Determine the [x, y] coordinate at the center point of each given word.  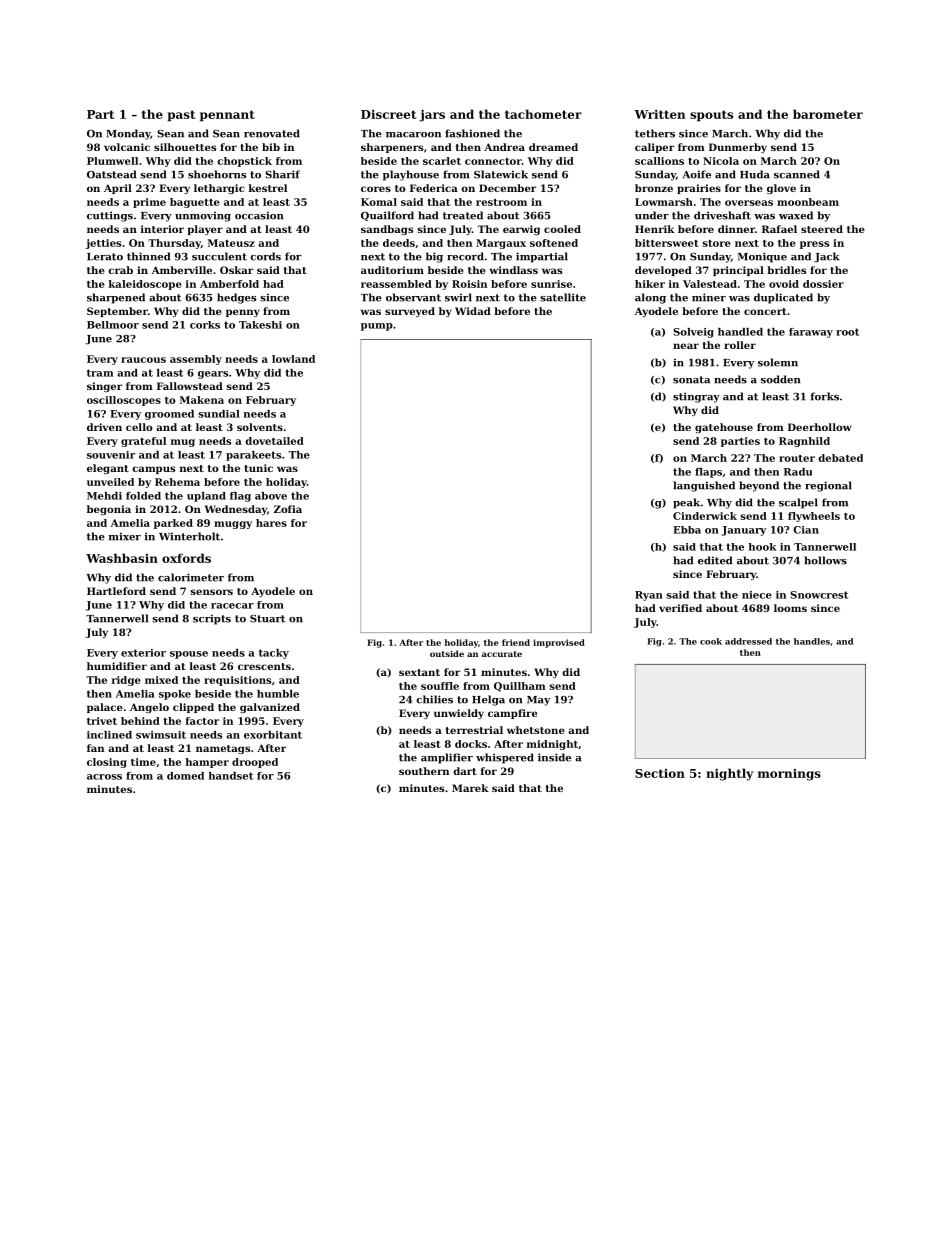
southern [424, 771]
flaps [708, 473]
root [847, 332]
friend [516, 642]
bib [271, 147]
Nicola [721, 161]
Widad [473, 311]
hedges [236, 298]
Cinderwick [705, 516]
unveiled [110, 482]
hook [762, 547]
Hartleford [116, 591]
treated [463, 215]
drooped [255, 763]
